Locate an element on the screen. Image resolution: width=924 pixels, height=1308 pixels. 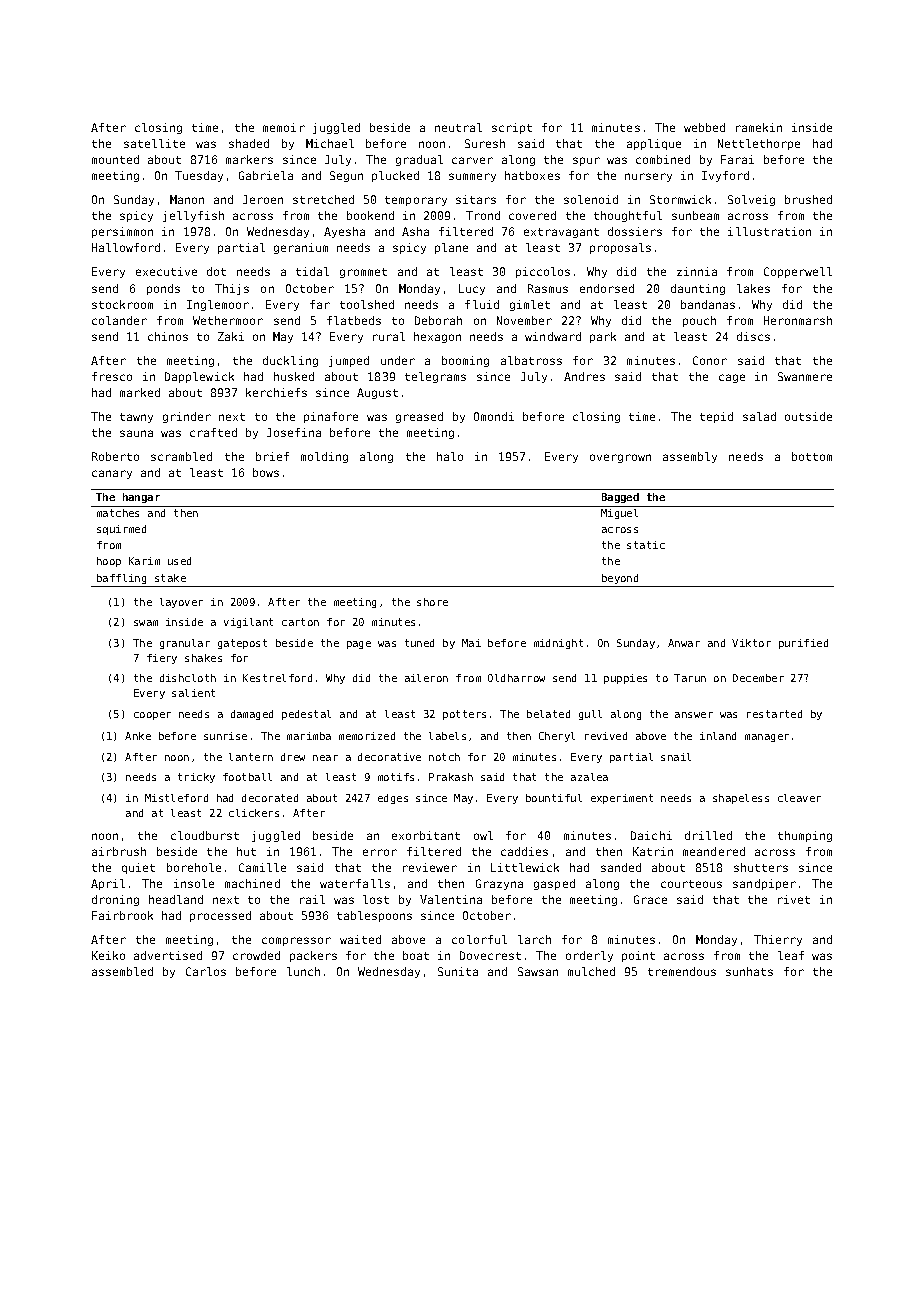
applique is located at coordinates (654, 144).
